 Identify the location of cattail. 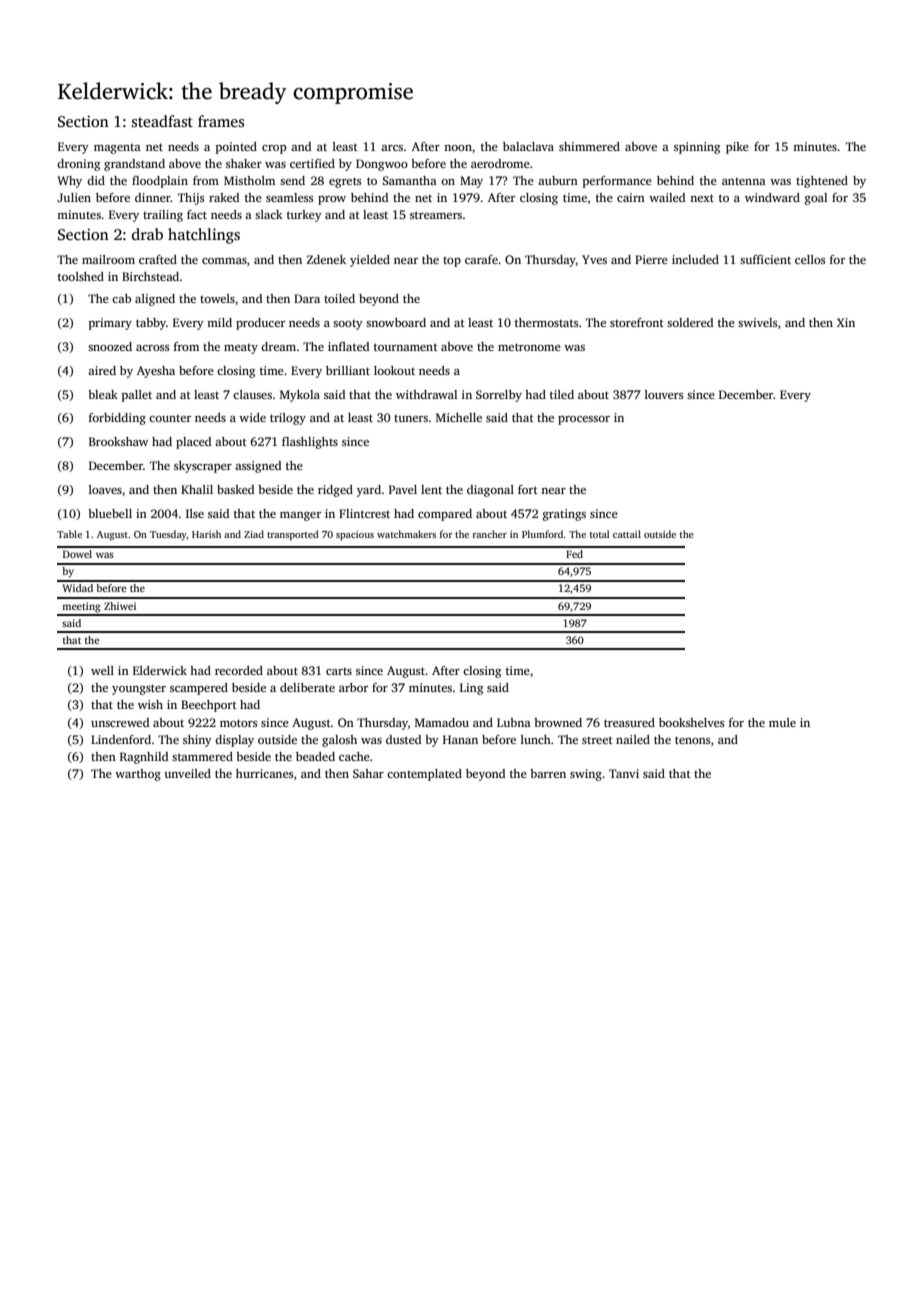
(627, 534).
